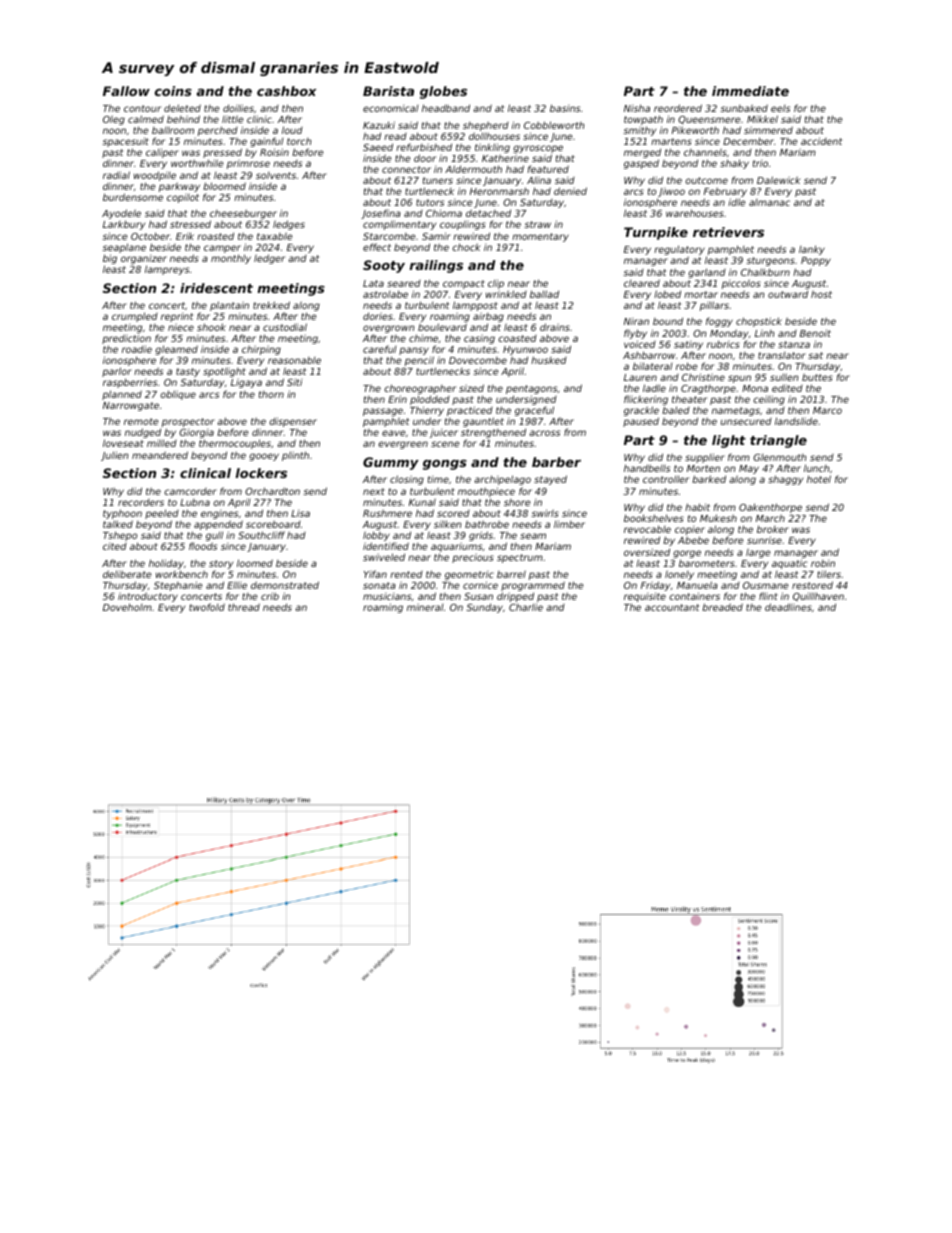 This screenshot has width=952, height=1233. What do you see at coordinates (425, 607) in the screenshot?
I see `mineral` at bounding box center [425, 607].
